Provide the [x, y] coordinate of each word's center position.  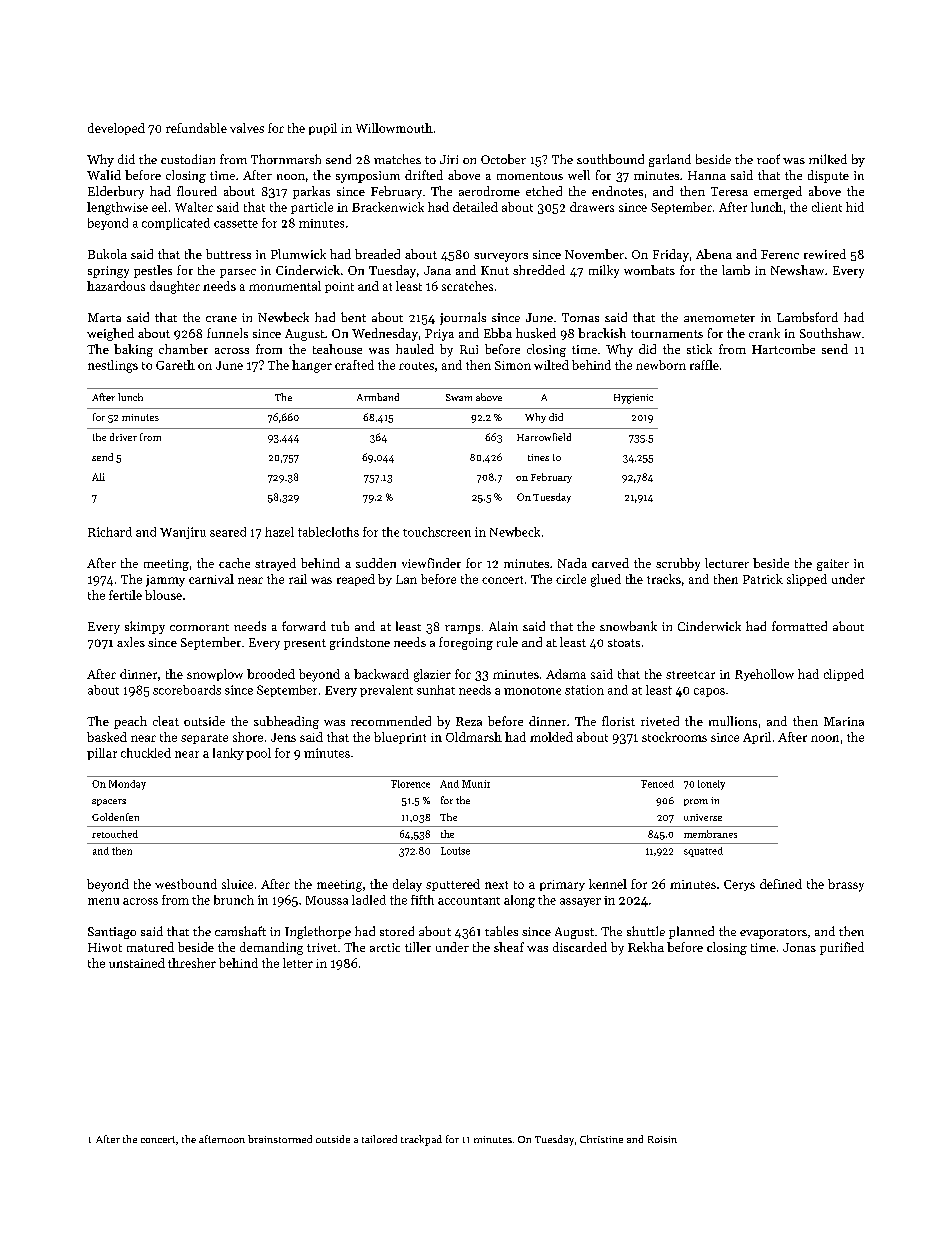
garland [670, 160]
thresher [192, 963]
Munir [476, 784]
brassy [846, 885]
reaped [356, 580]
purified [842, 948]
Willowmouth [394, 128]
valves [247, 128]
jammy [165, 581]
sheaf [509, 947]
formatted [799, 626]
